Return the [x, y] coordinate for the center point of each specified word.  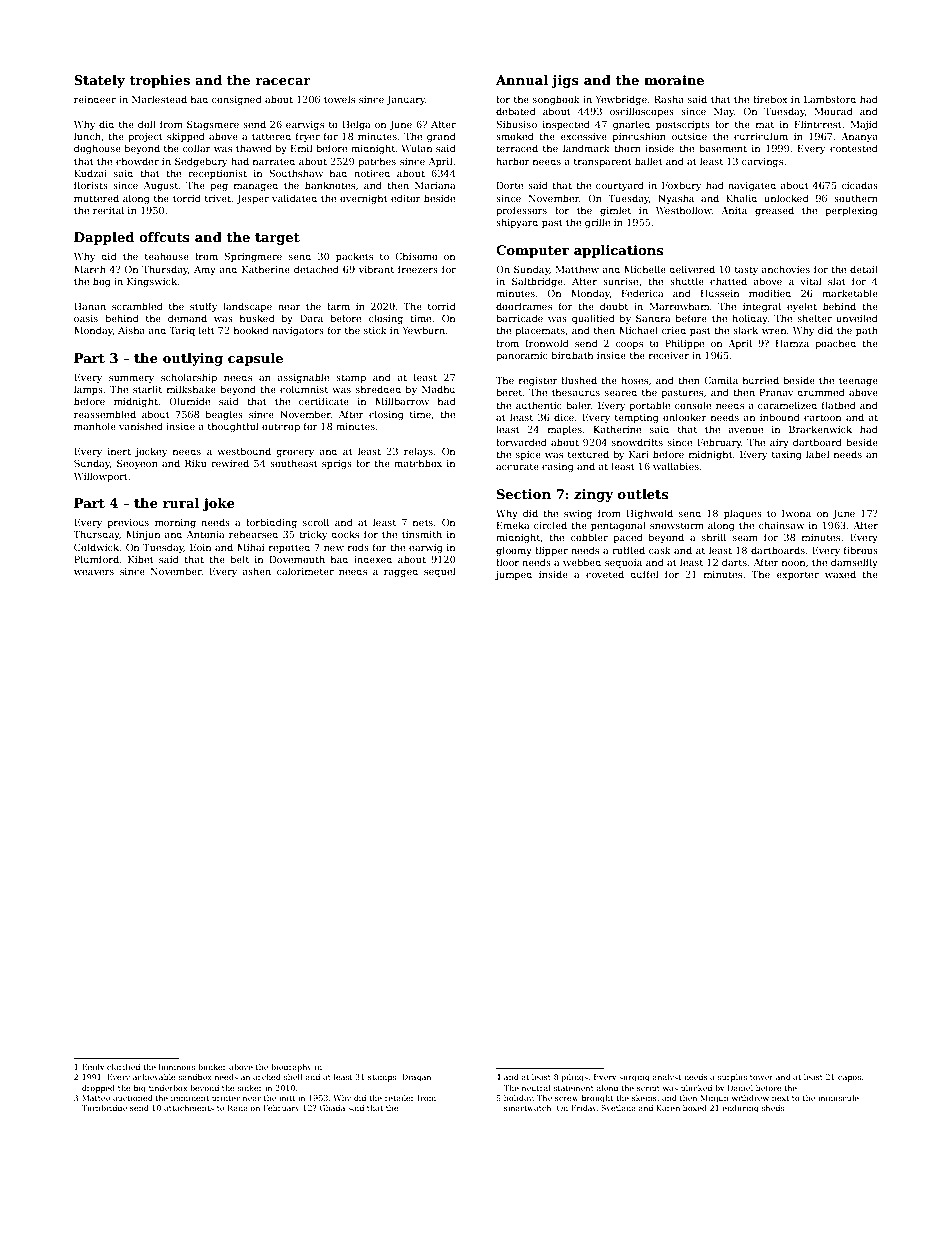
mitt [287, 1098]
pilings [574, 1078]
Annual [522, 80]
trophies [159, 81]
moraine [674, 80]
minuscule [838, 1098]
